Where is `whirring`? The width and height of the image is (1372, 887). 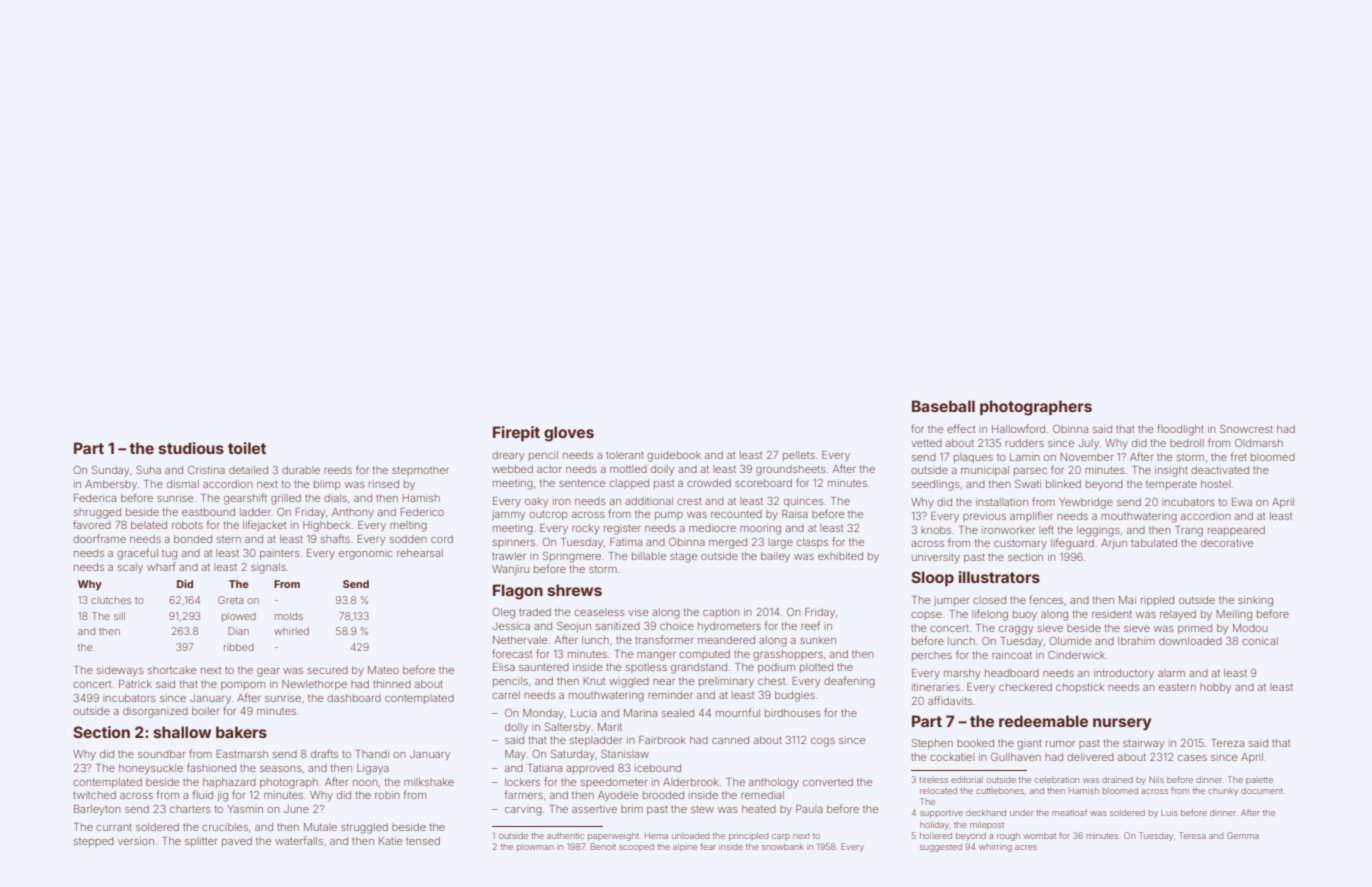
whirring is located at coordinates (995, 847).
